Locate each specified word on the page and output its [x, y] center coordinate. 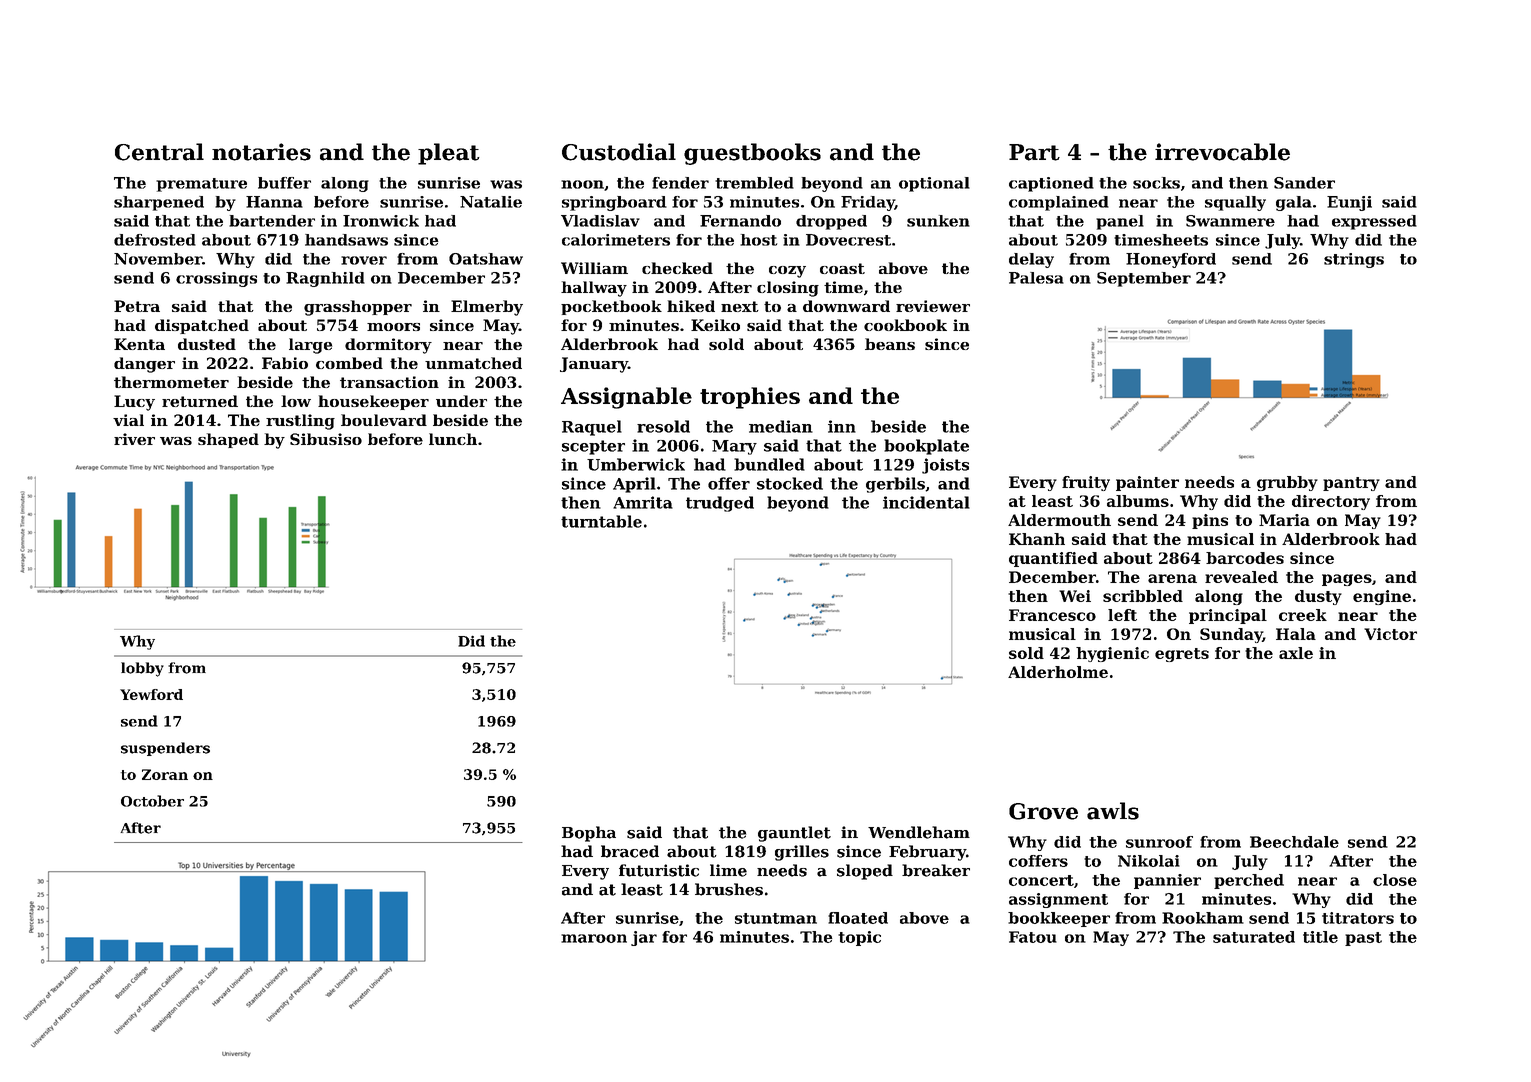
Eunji [1349, 203]
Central [159, 152]
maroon [594, 938]
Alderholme [1058, 672]
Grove [1043, 811]
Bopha [589, 834]
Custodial [619, 152]
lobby [142, 669]
